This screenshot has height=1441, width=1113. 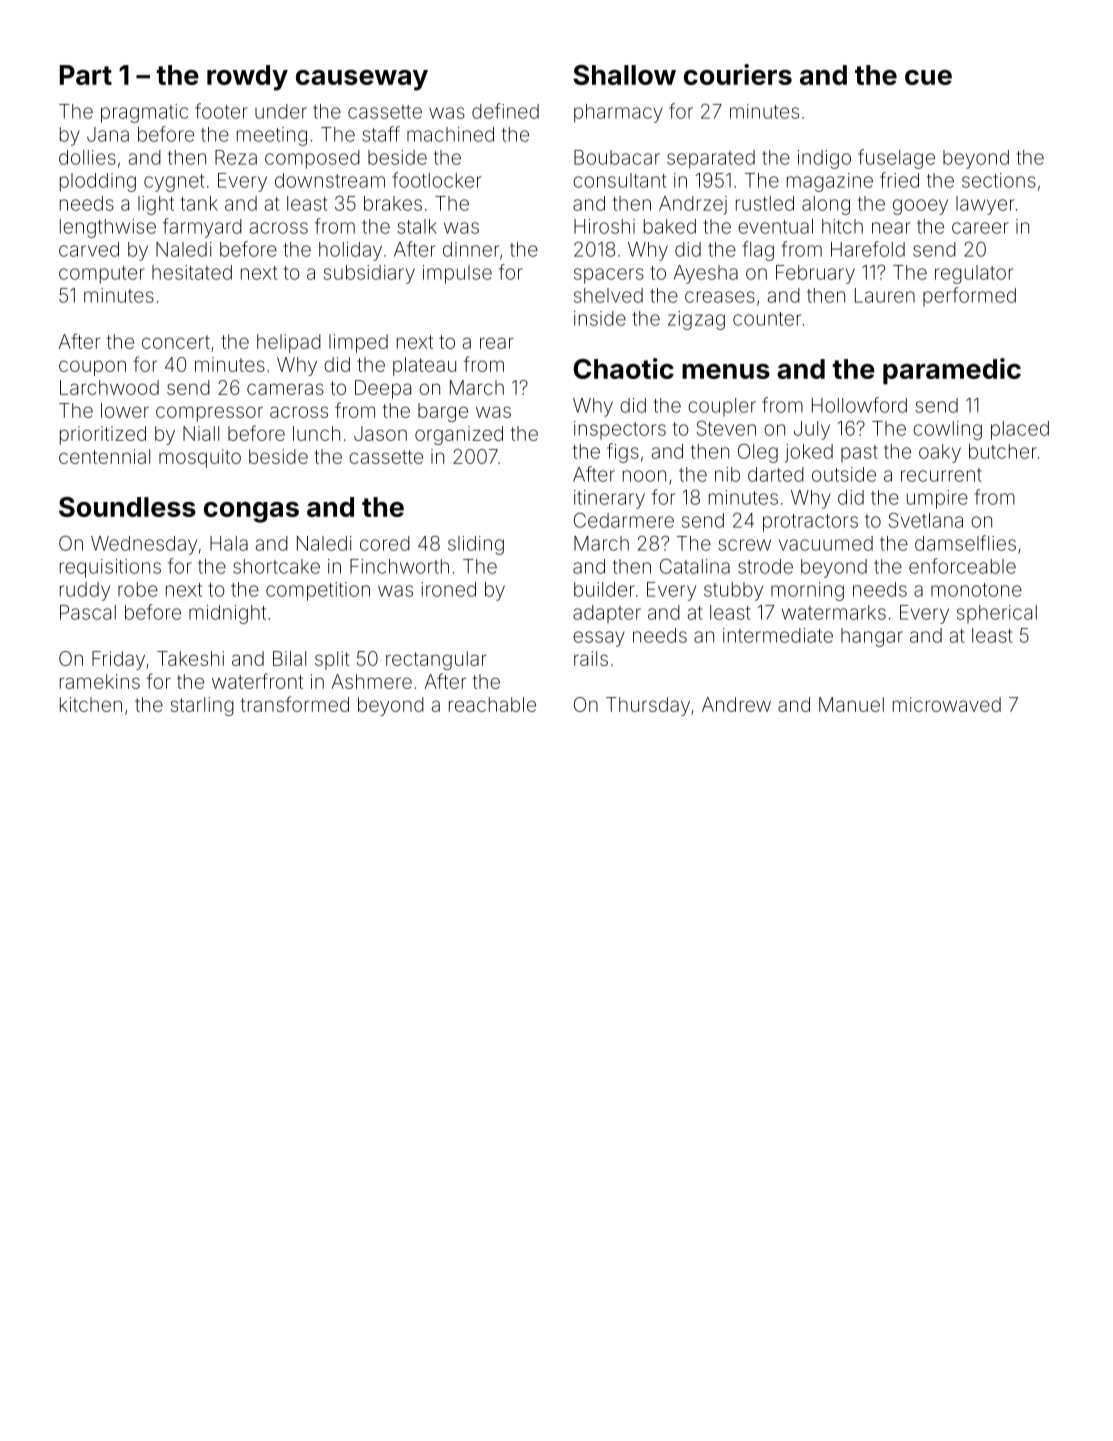 What do you see at coordinates (227, 614) in the screenshot?
I see `midnight` at bounding box center [227, 614].
